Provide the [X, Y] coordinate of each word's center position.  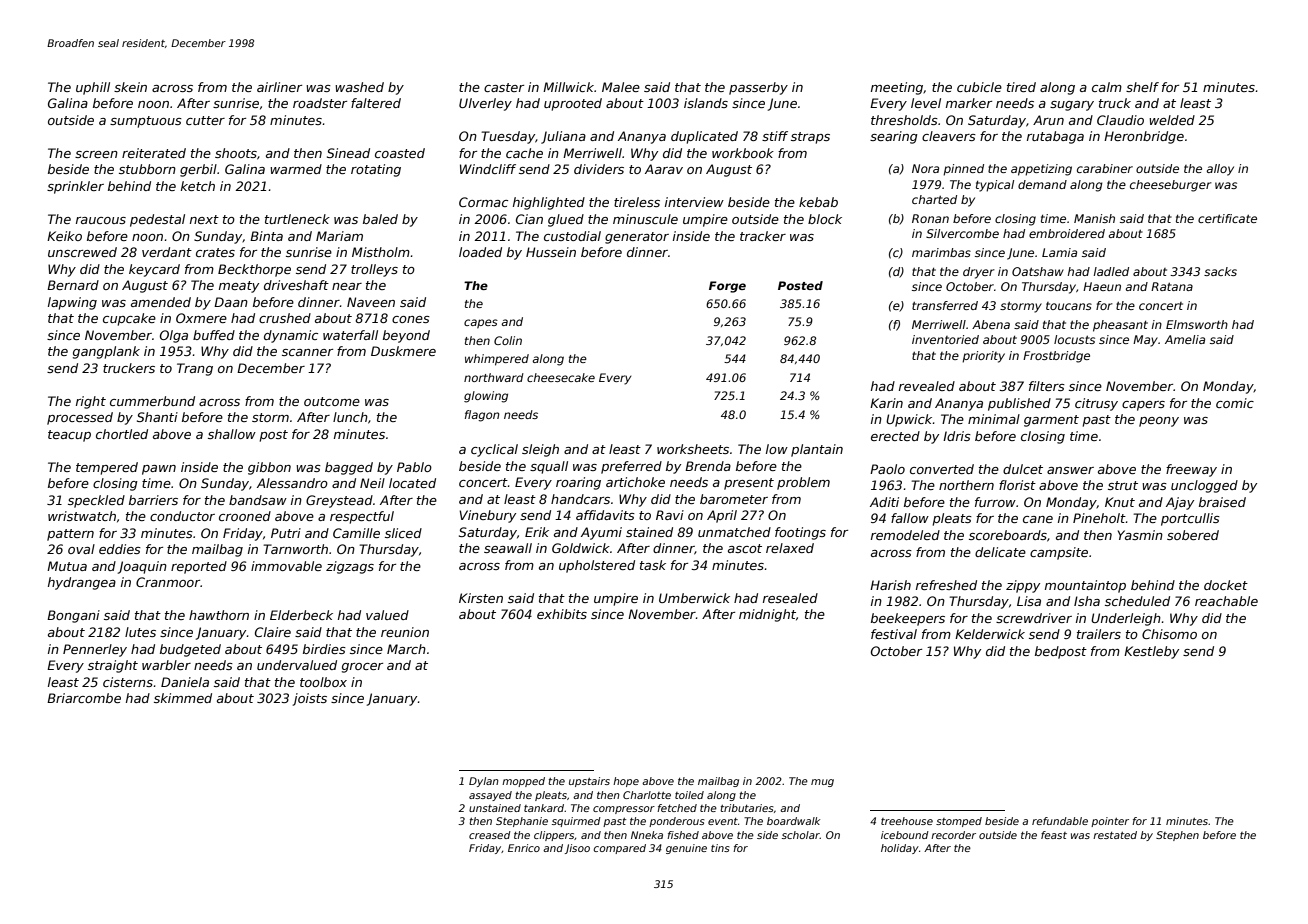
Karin [886, 403]
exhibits [562, 614]
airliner [279, 87]
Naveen [371, 302]
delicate [1000, 552]
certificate [1227, 218]
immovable [286, 566]
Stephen [1177, 836]
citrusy [1096, 404]
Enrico [524, 848]
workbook [743, 153]
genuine [686, 849]
